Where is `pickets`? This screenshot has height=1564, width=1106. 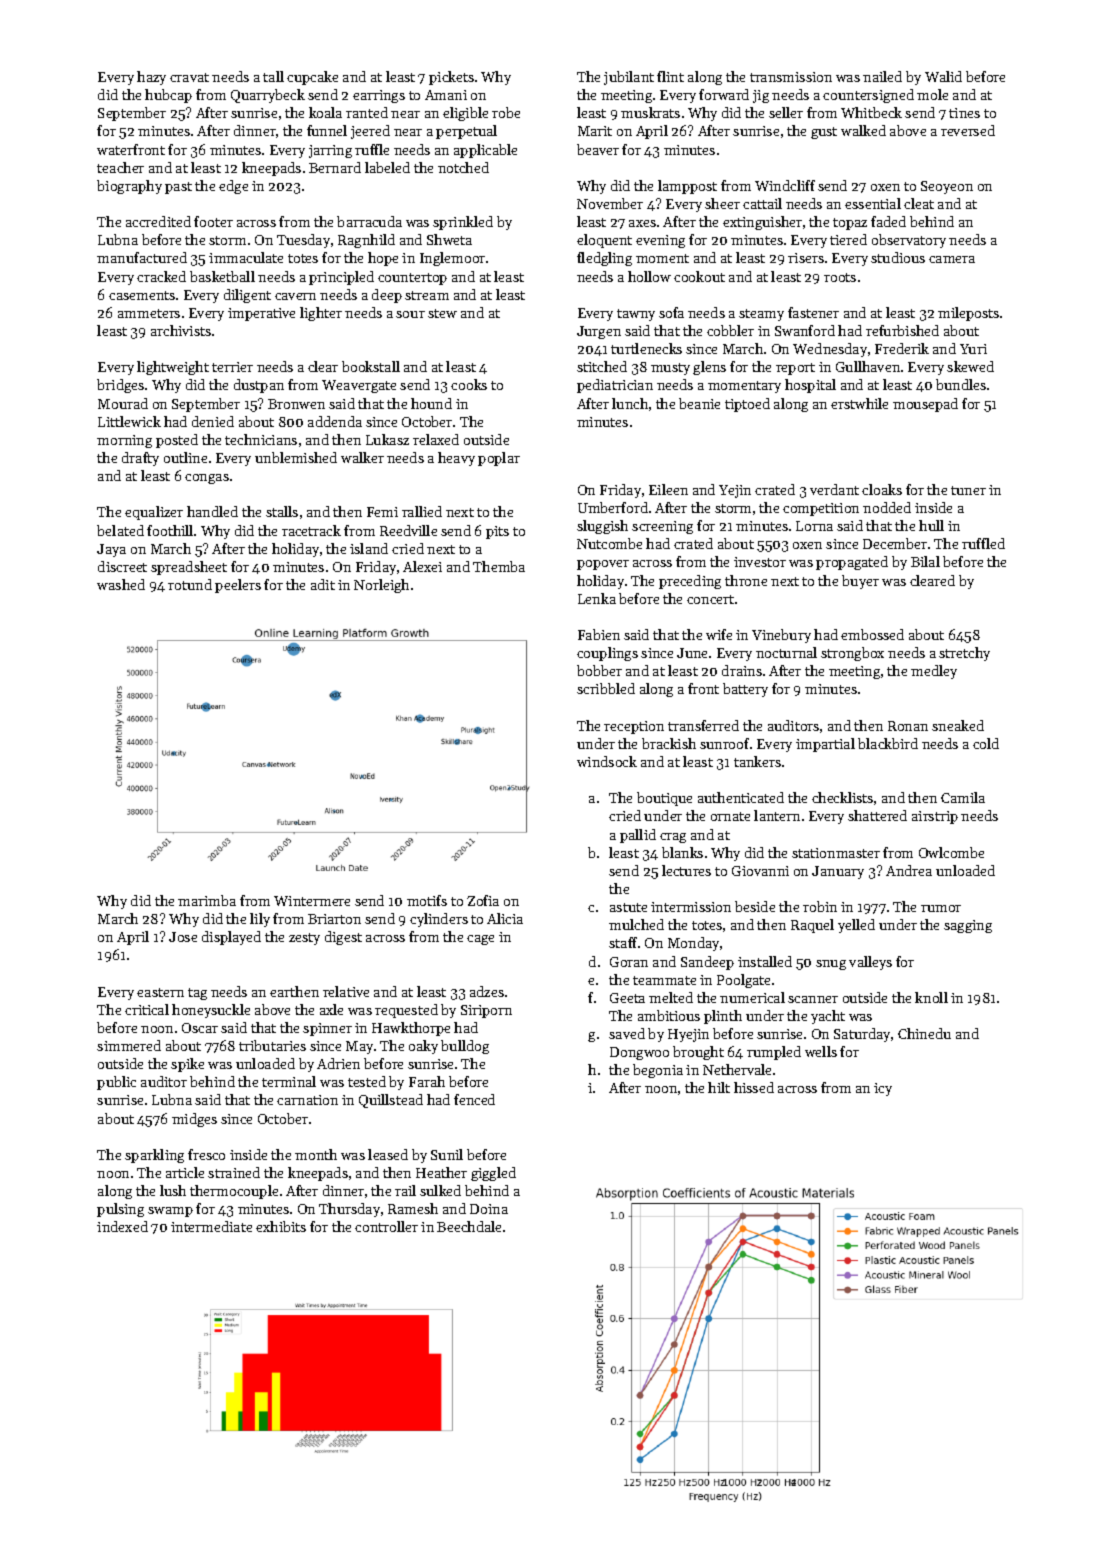 pickets is located at coordinates (451, 78).
